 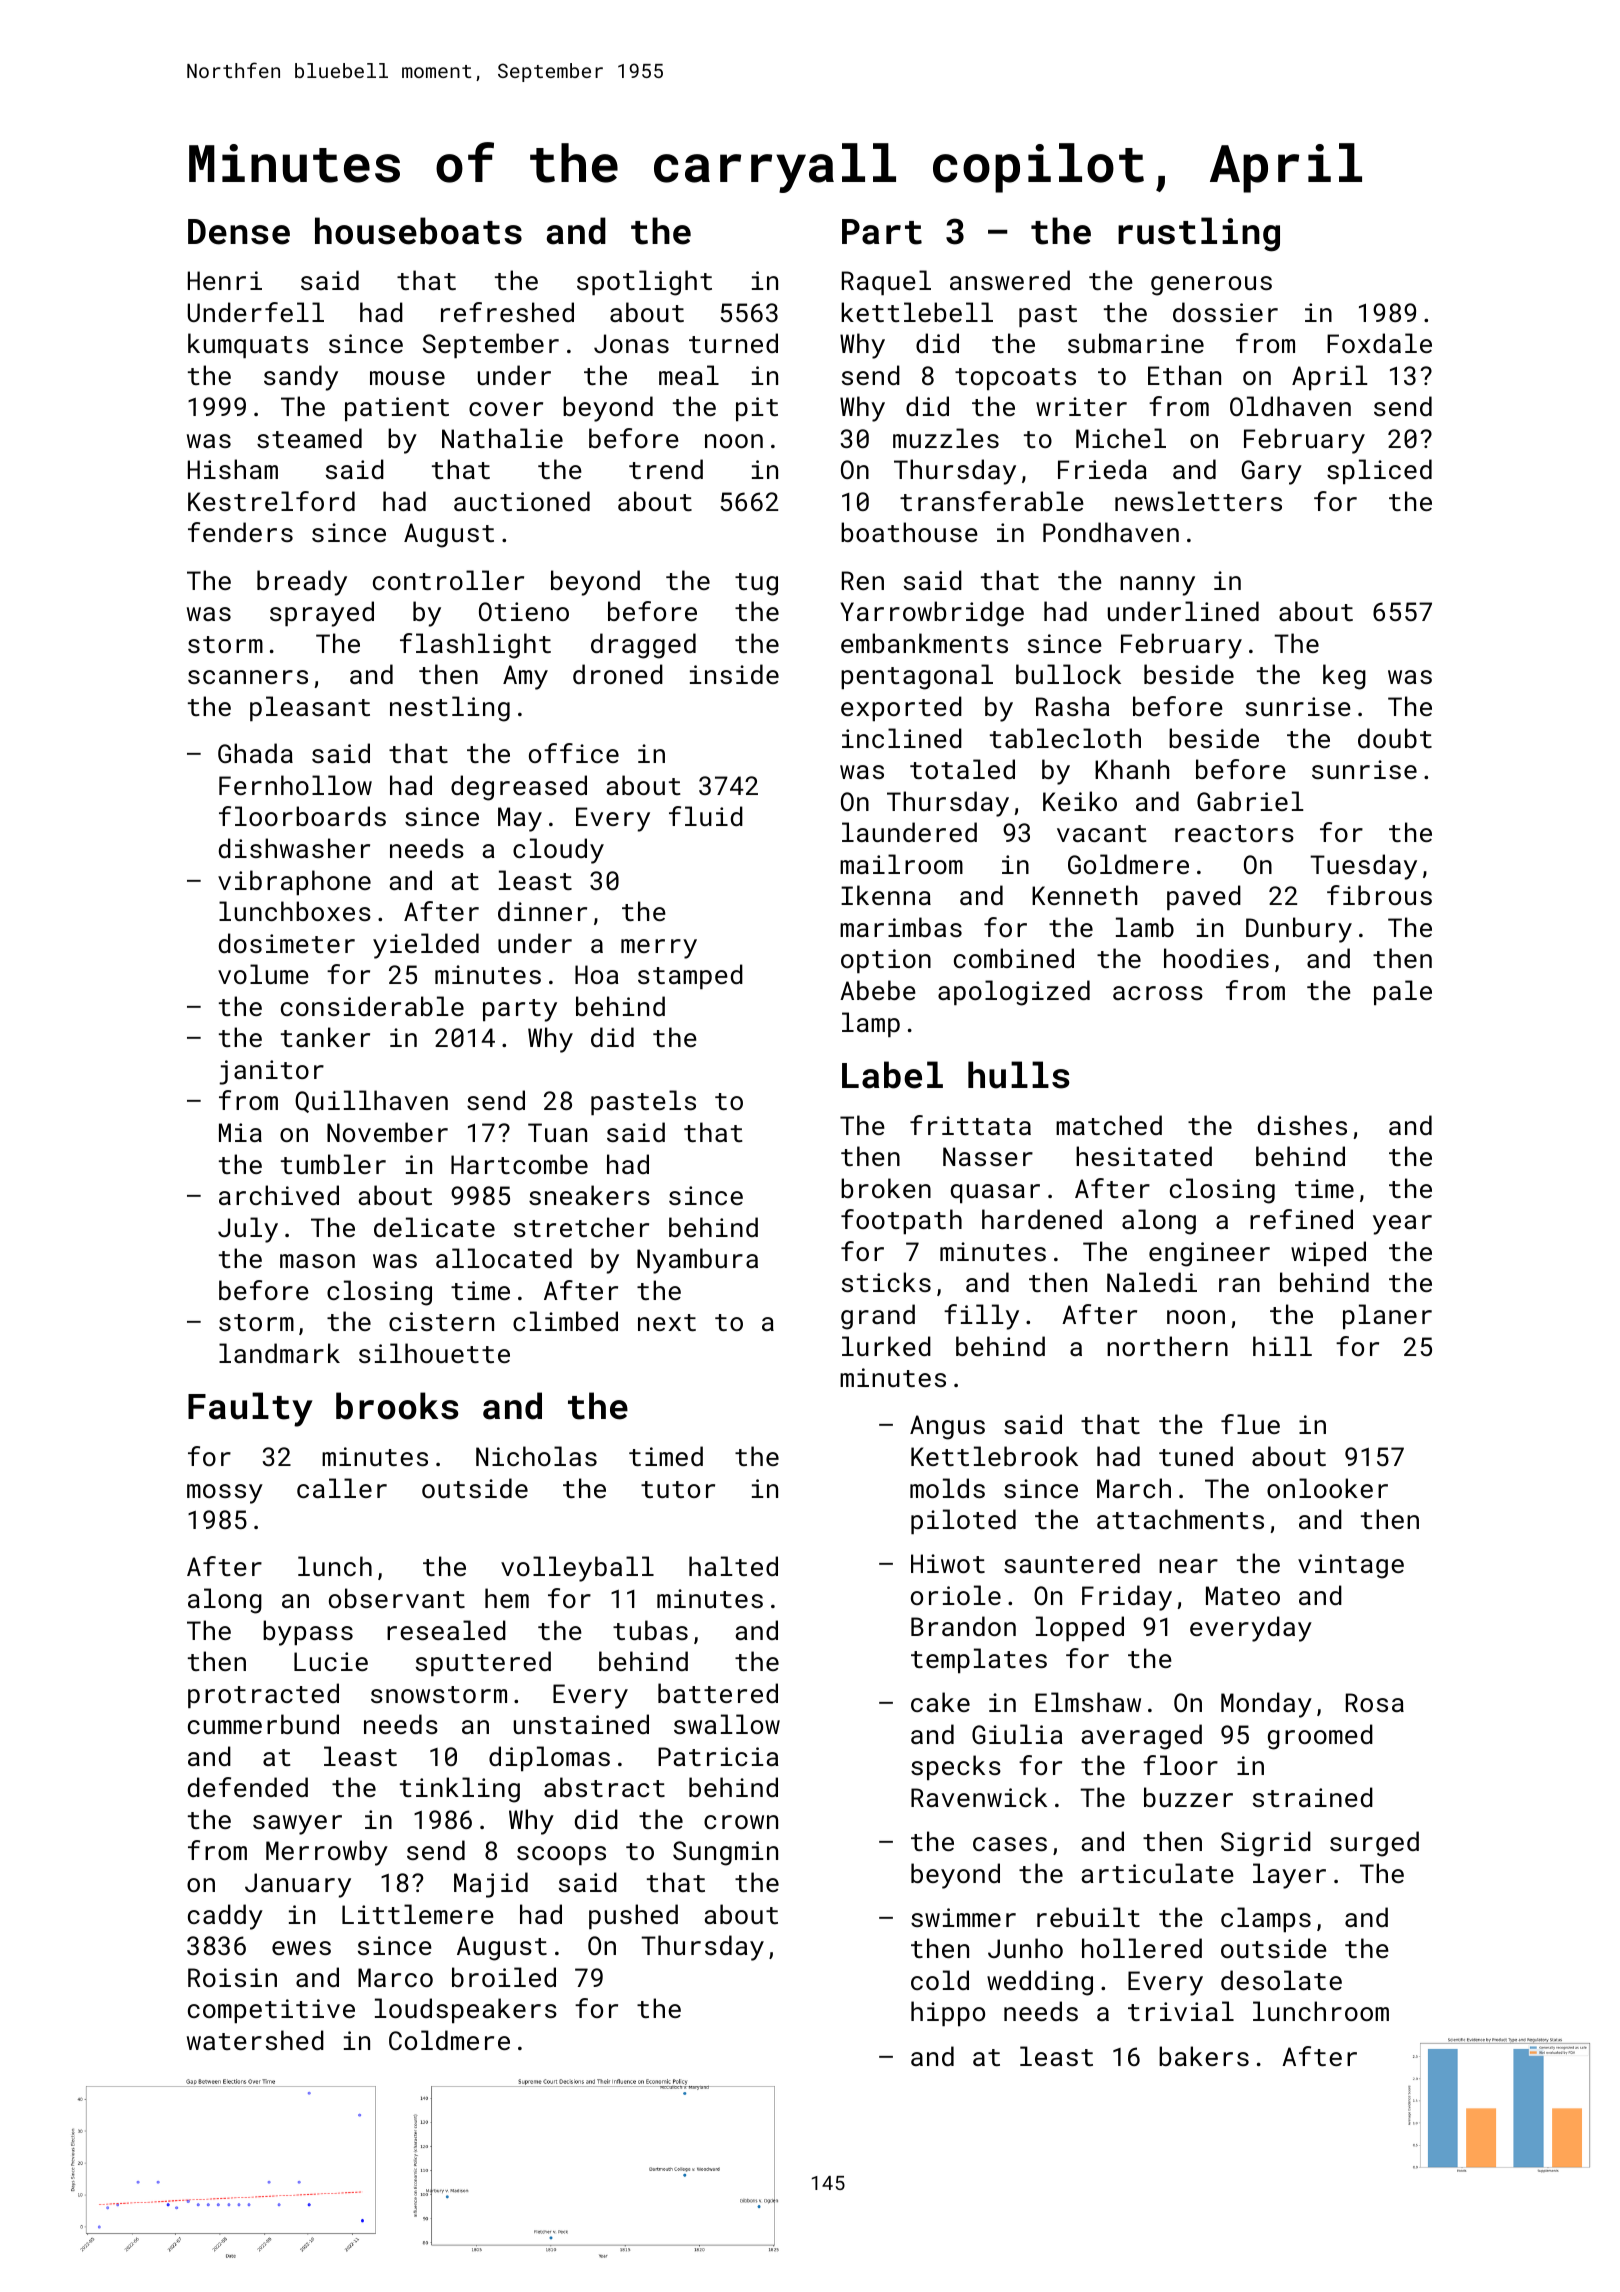 I want to click on Frieda, so click(x=1102, y=469).
